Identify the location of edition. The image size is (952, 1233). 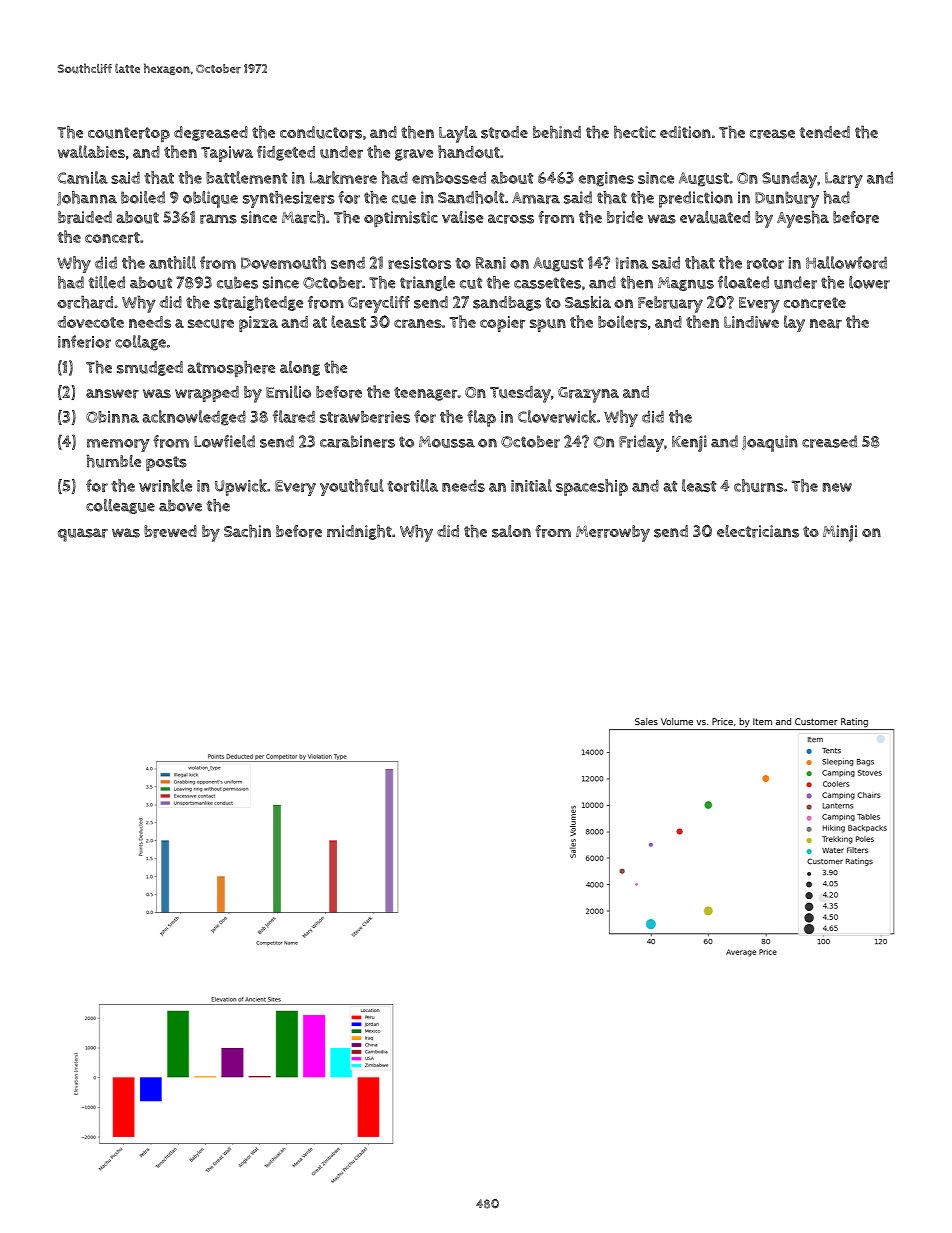
(685, 132).
